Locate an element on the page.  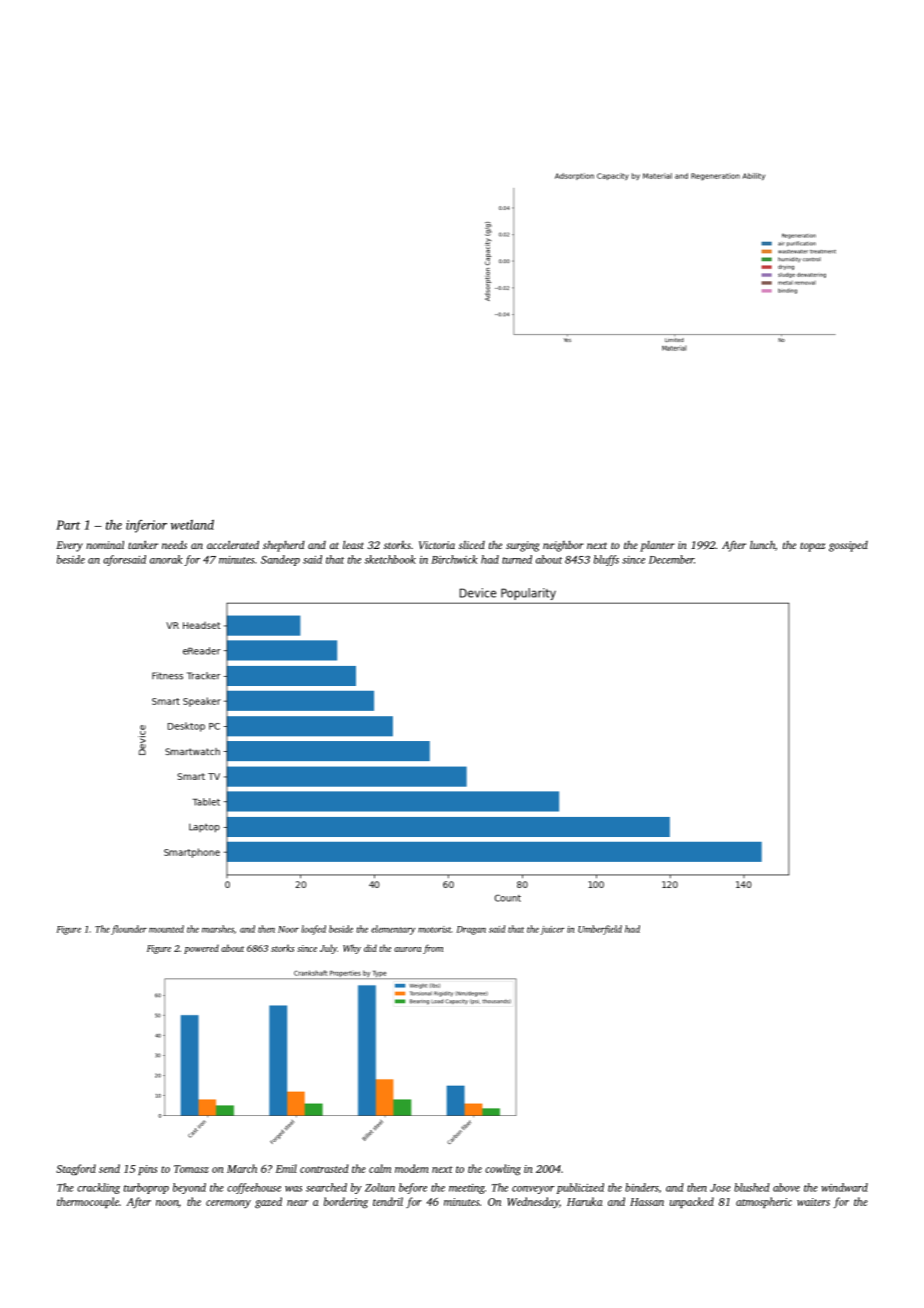
blushed is located at coordinates (752, 1187).
